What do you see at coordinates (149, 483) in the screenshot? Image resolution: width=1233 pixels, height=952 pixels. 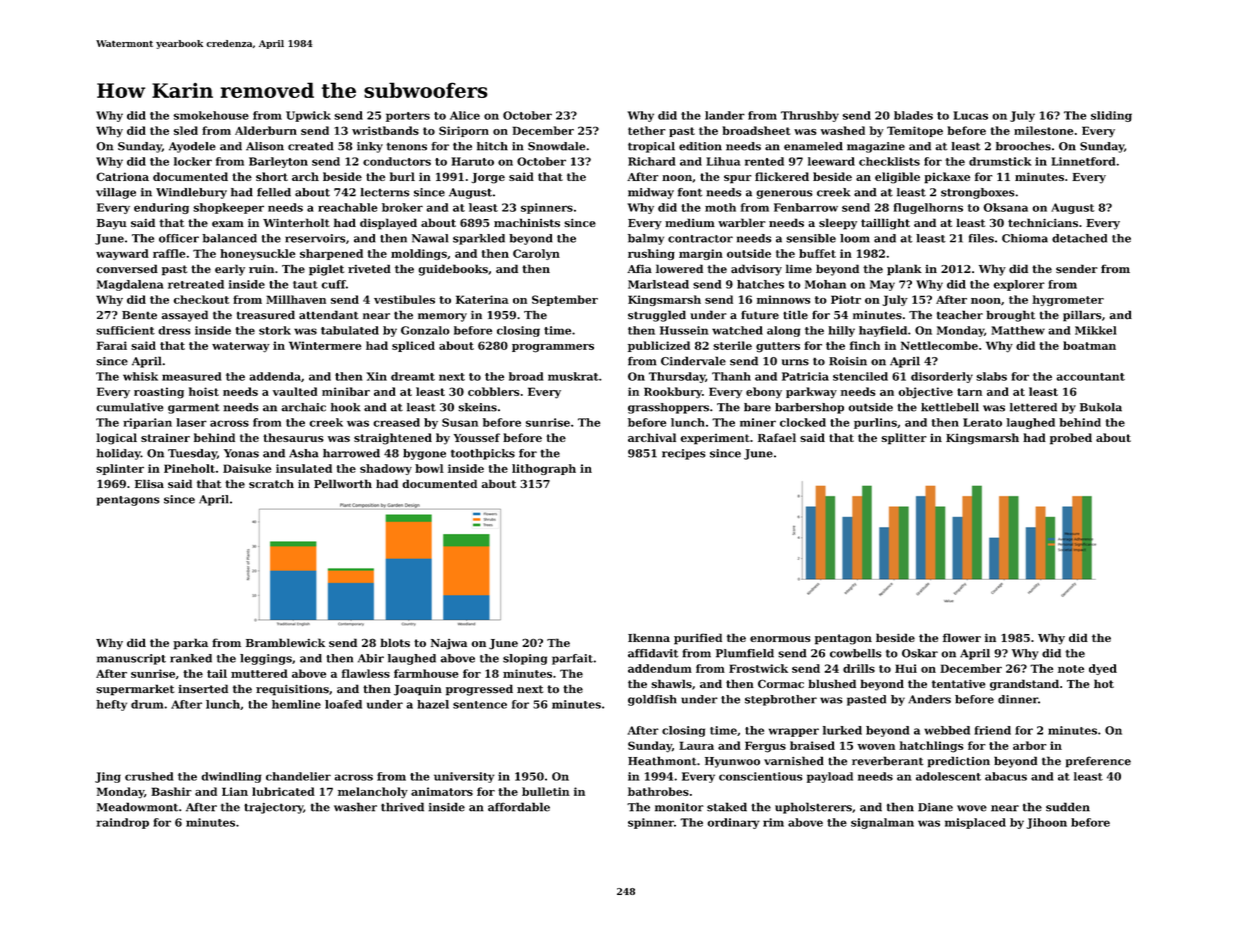 I see `Elisa` at bounding box center [149, 483].
